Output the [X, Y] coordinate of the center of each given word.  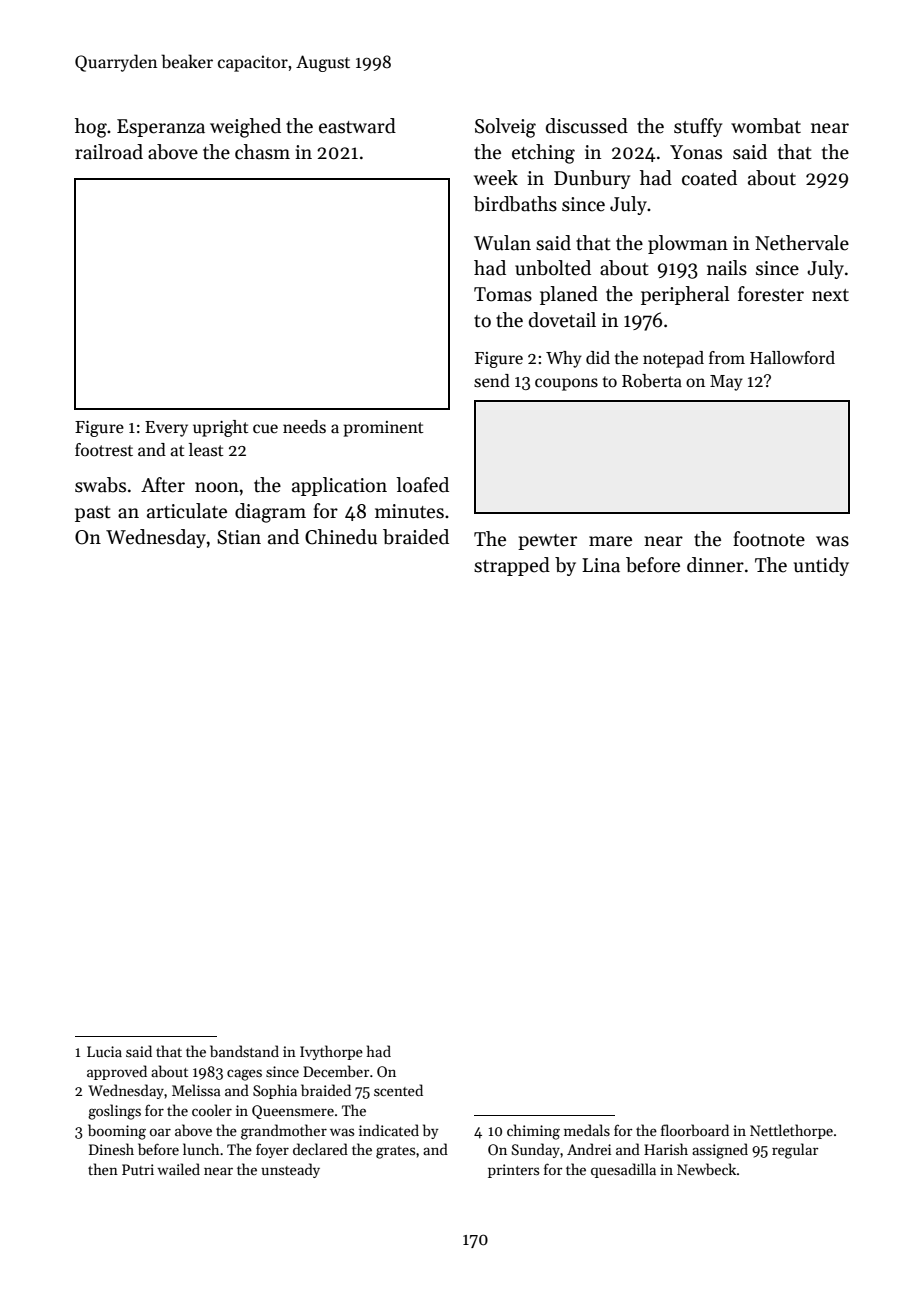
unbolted [553, 268]
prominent [383, 429]
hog [91, 128]
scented [398, 1090]
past [93, 514]
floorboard [695, 1130]
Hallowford [792, 358]
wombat [766, 126]
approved [117, 1072]
